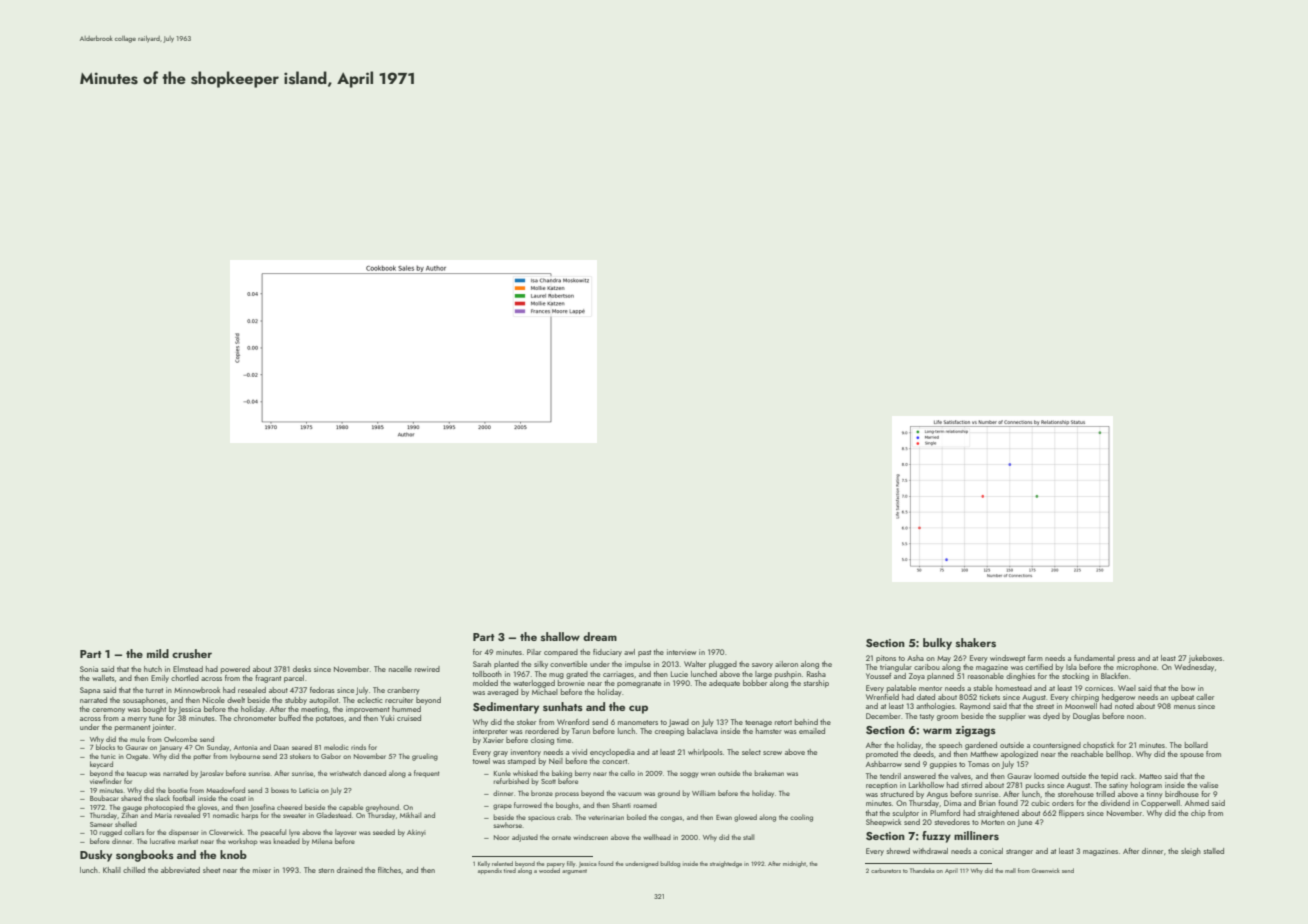 This screenshot has height=924, width=1308. Describe the element at coordinates (574, 871) in the screenshot. I see `argument` at that location.
